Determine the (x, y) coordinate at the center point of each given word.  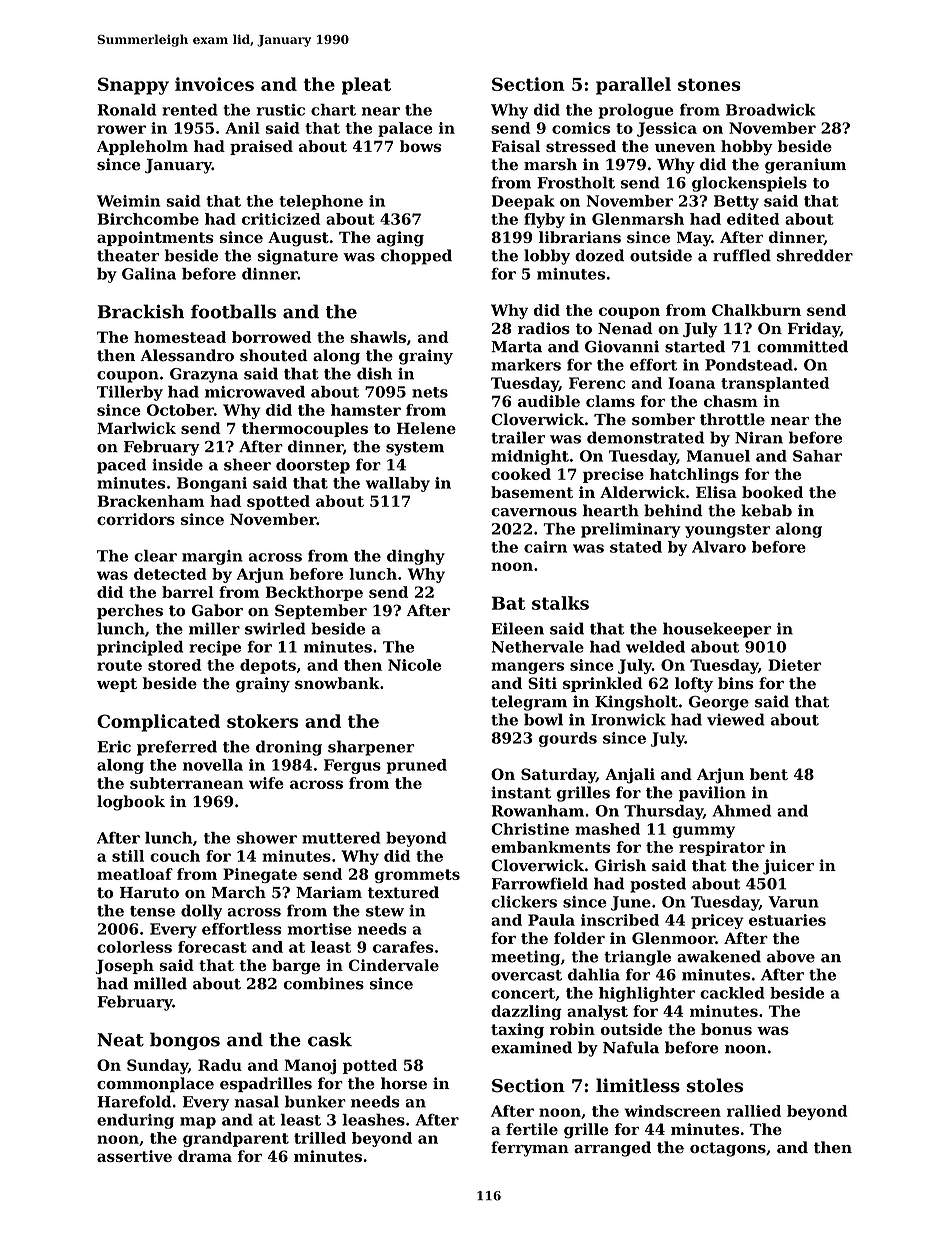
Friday (814, 330)
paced (121, 466)
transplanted (775, 384)
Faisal (516, 146)
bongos (185, 1041)
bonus (726, 1029)
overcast (526, 975)
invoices (214, 84)
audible (549, 401)
